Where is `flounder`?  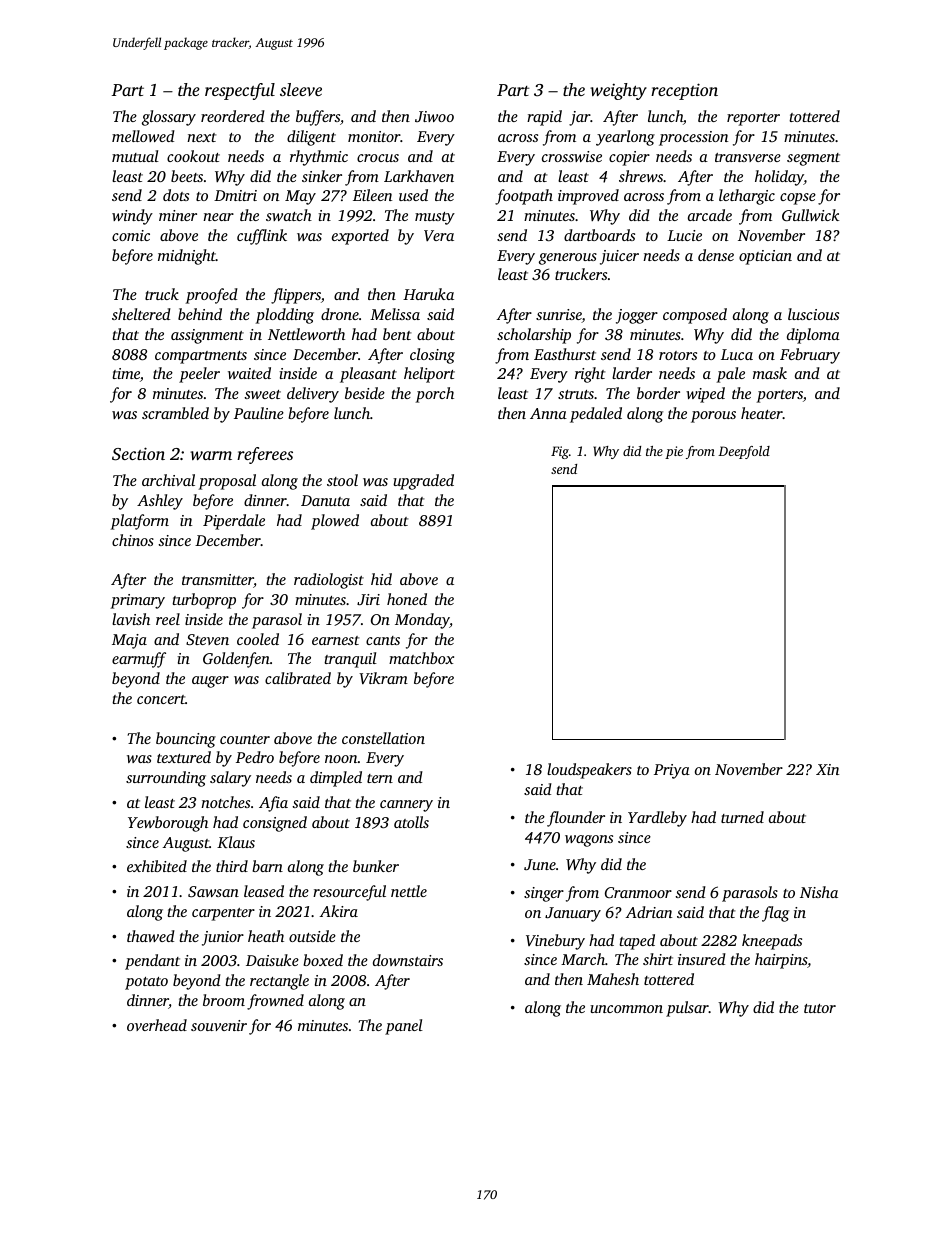
flounder is located at coordinates (576, 819).
